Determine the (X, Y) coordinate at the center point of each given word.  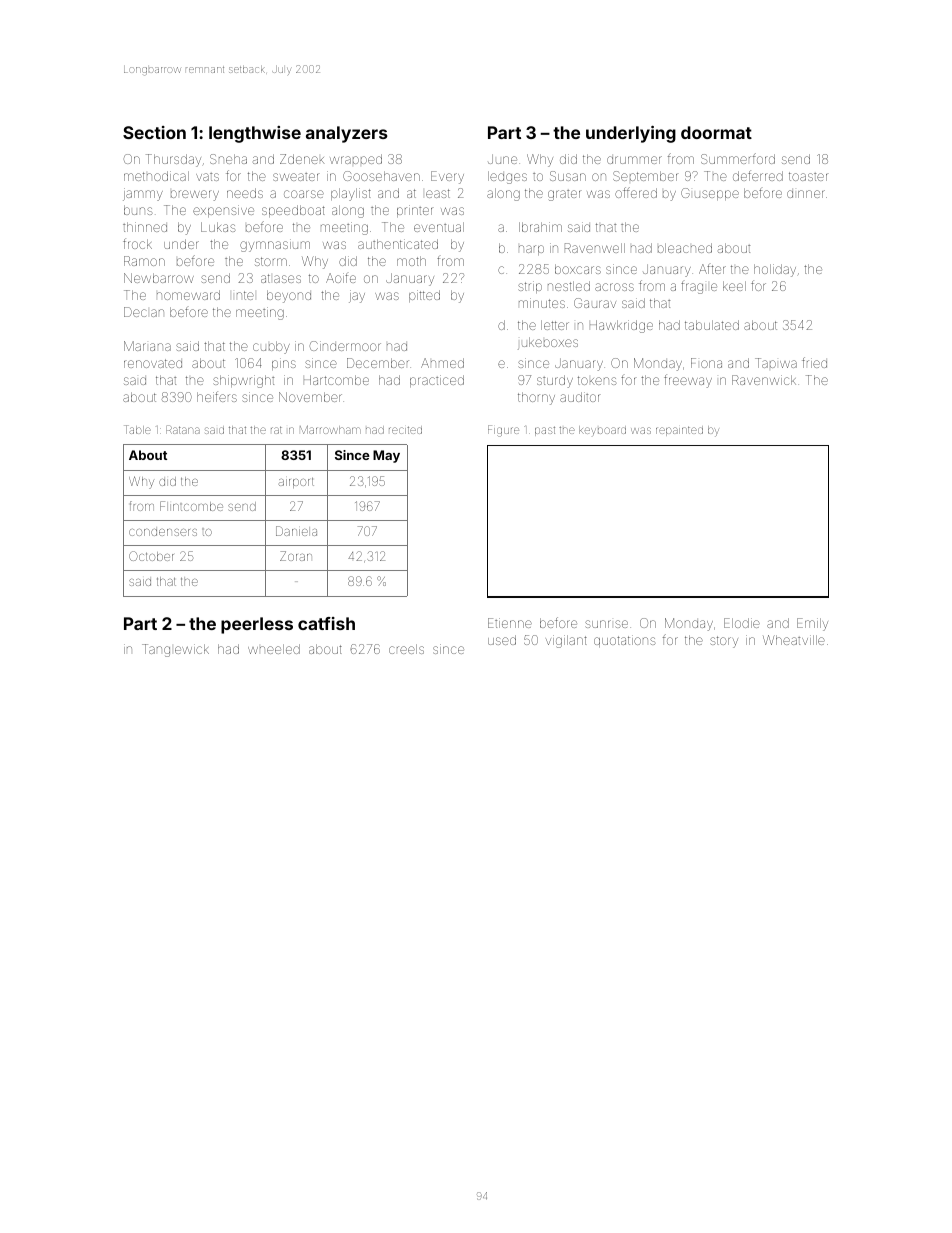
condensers (163, 532)
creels (406, 649)
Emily (812, 624)
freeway (688, 381)
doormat (716, 132)
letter (555, 325)
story (724, 642)
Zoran (296, 556)
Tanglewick (175, 650)
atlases (281, 278)
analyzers (347, 134)
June (502, 159)
